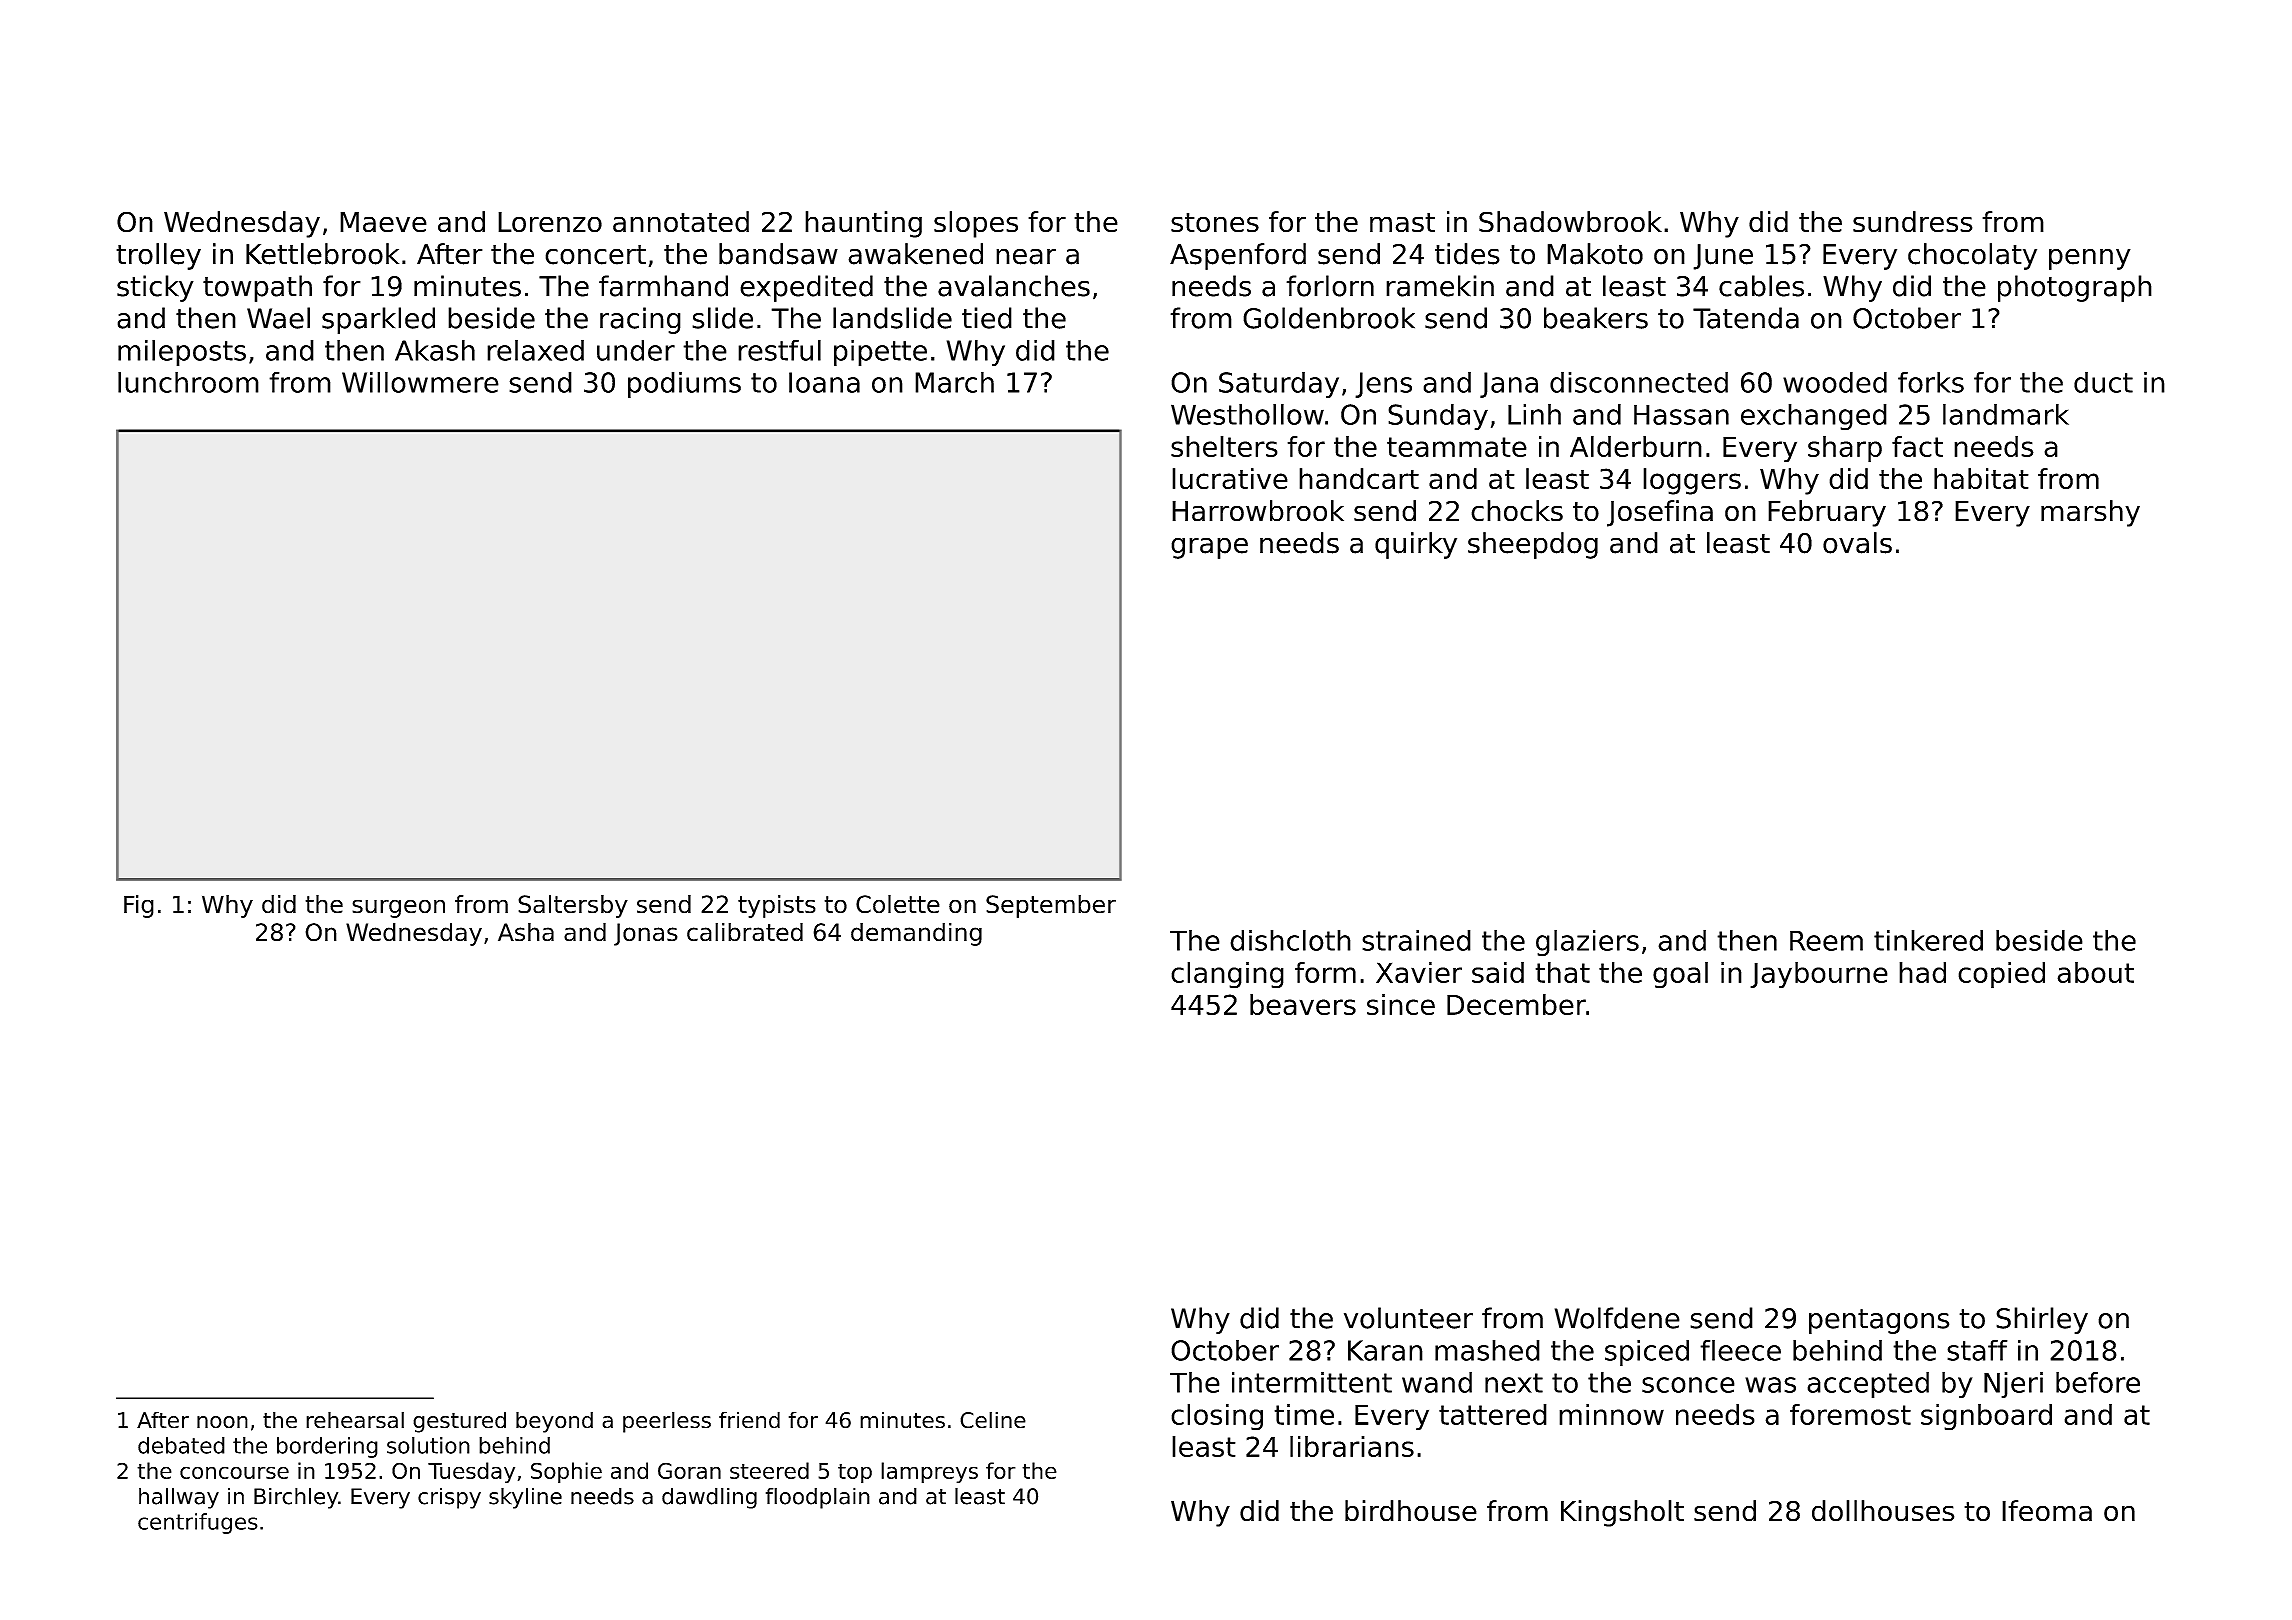  What do you see at coordinates (954, 382) in the image?
I see `March` at bounding box center [954, 382].
